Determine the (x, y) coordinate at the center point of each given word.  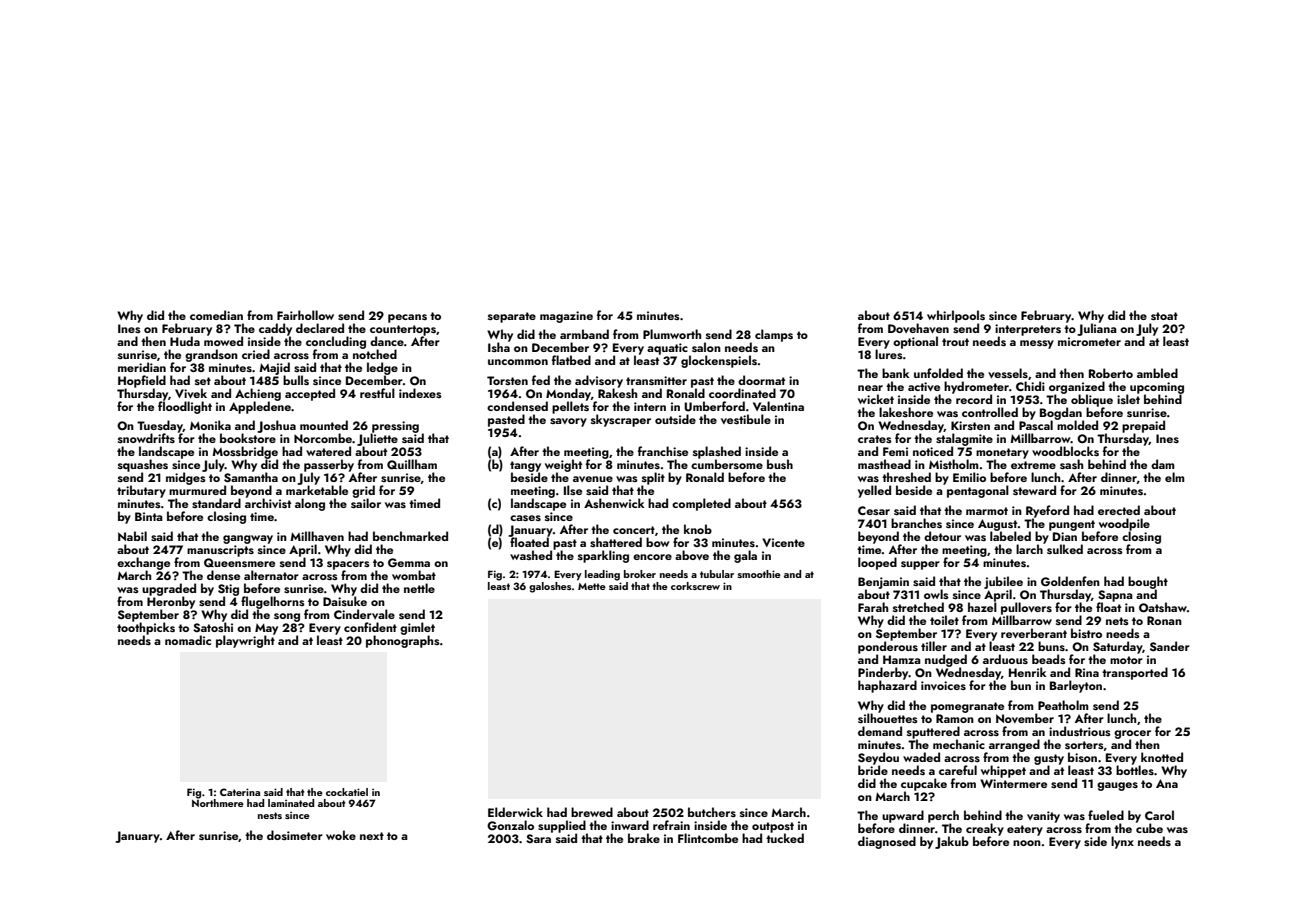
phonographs (403, 641)
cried (256, 354)
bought (1148, 582)
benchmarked (410, 536)
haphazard (887, 686)
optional (915, 342)
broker (640, 574)
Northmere (218, 803)
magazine (566, 317)
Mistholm (954, 464)
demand (880, 731)
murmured (197, 490)
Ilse (573, 490)
